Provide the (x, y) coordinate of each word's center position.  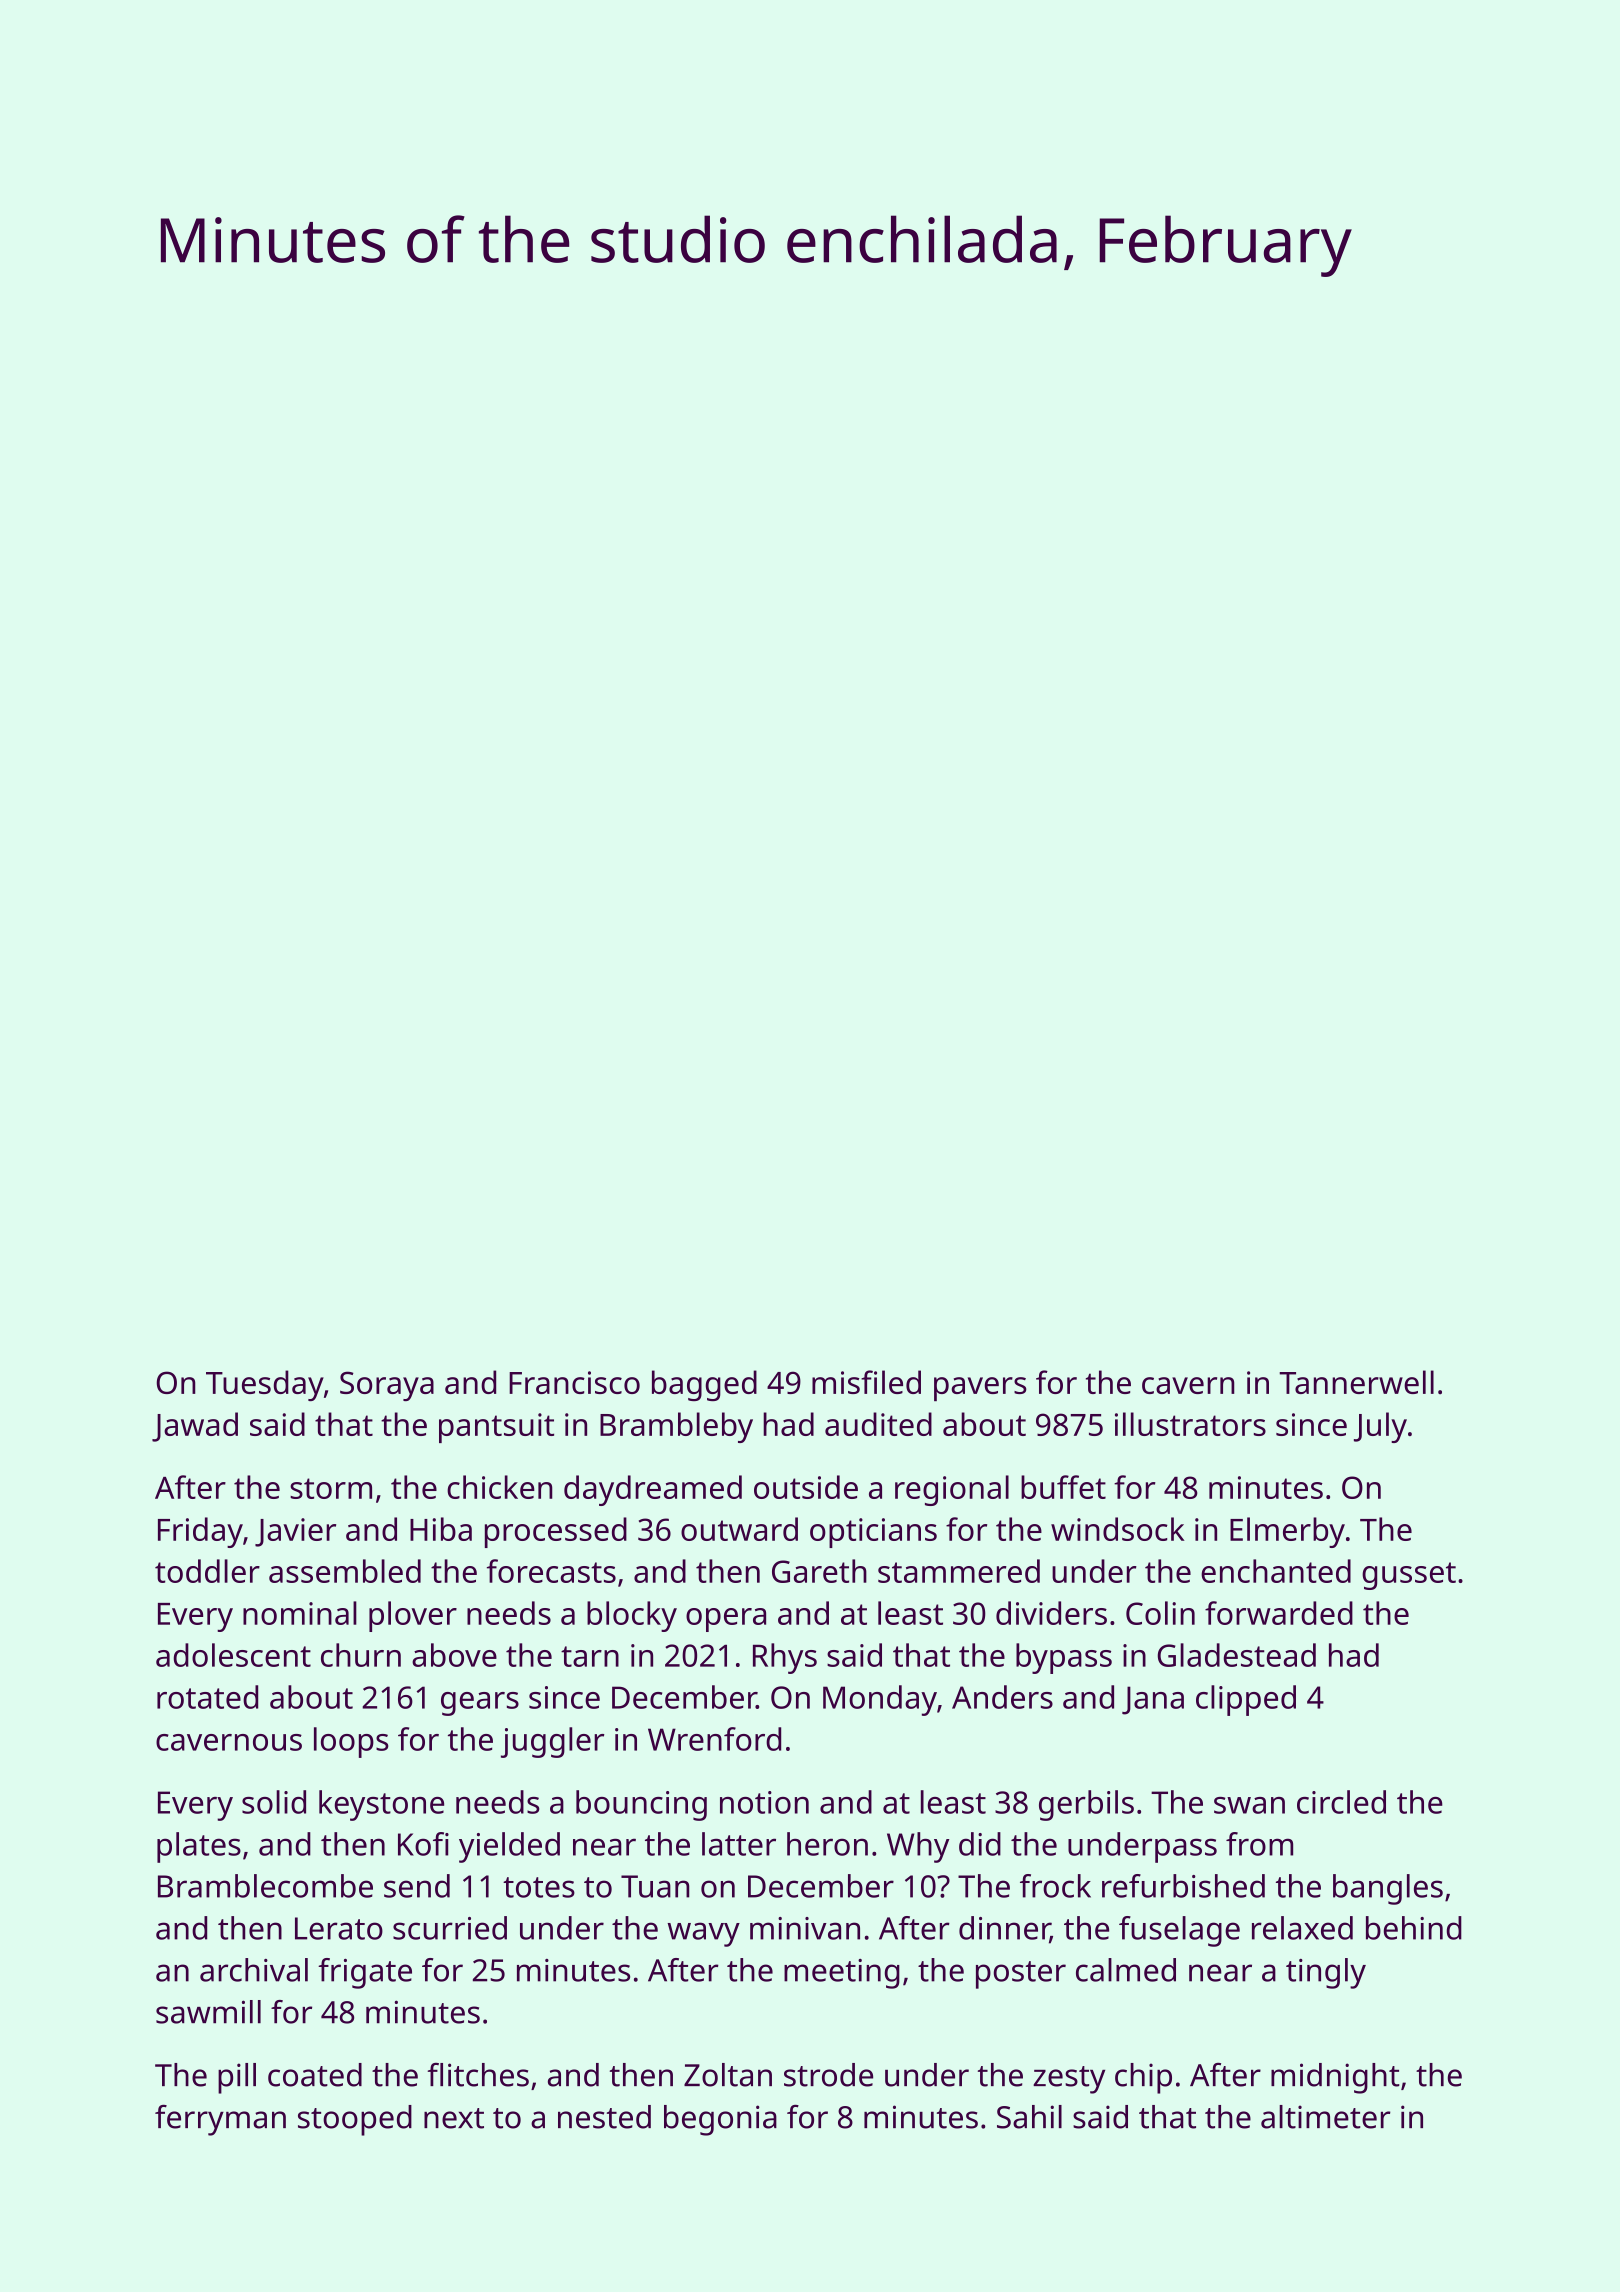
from (1259, 1844)
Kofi (423, 1844)
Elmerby (1287, 1532)
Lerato (339, 1928)
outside (806, 1487)
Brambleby (676, 1427)
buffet (1063, 1487)
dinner (1004, 1929)
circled (1341, 1802)
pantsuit (496, 1428)
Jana (1153, 1700)
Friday (200, 1532)
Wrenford (714, 1739)
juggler (552, 1742)
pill (237, 2078)
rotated (207, 1697)
